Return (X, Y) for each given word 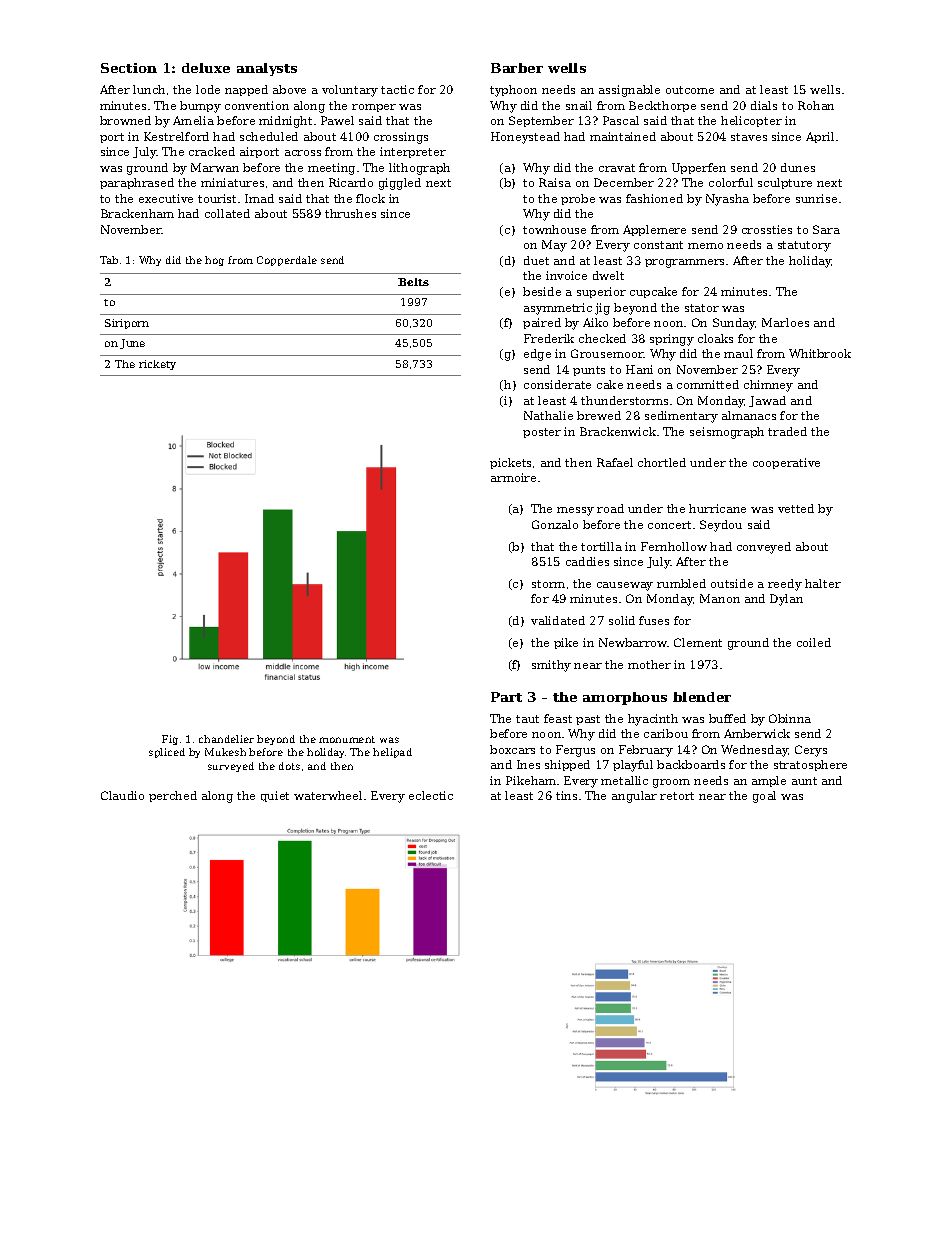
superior (601, 292)
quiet (275, 796)
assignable (629, 91)
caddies (587, 561)
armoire (513, 477)
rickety (157, 365)
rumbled (681, 583)
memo (705, 246)
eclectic (431, 795)
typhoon (513, 91)
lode (208, 89)
